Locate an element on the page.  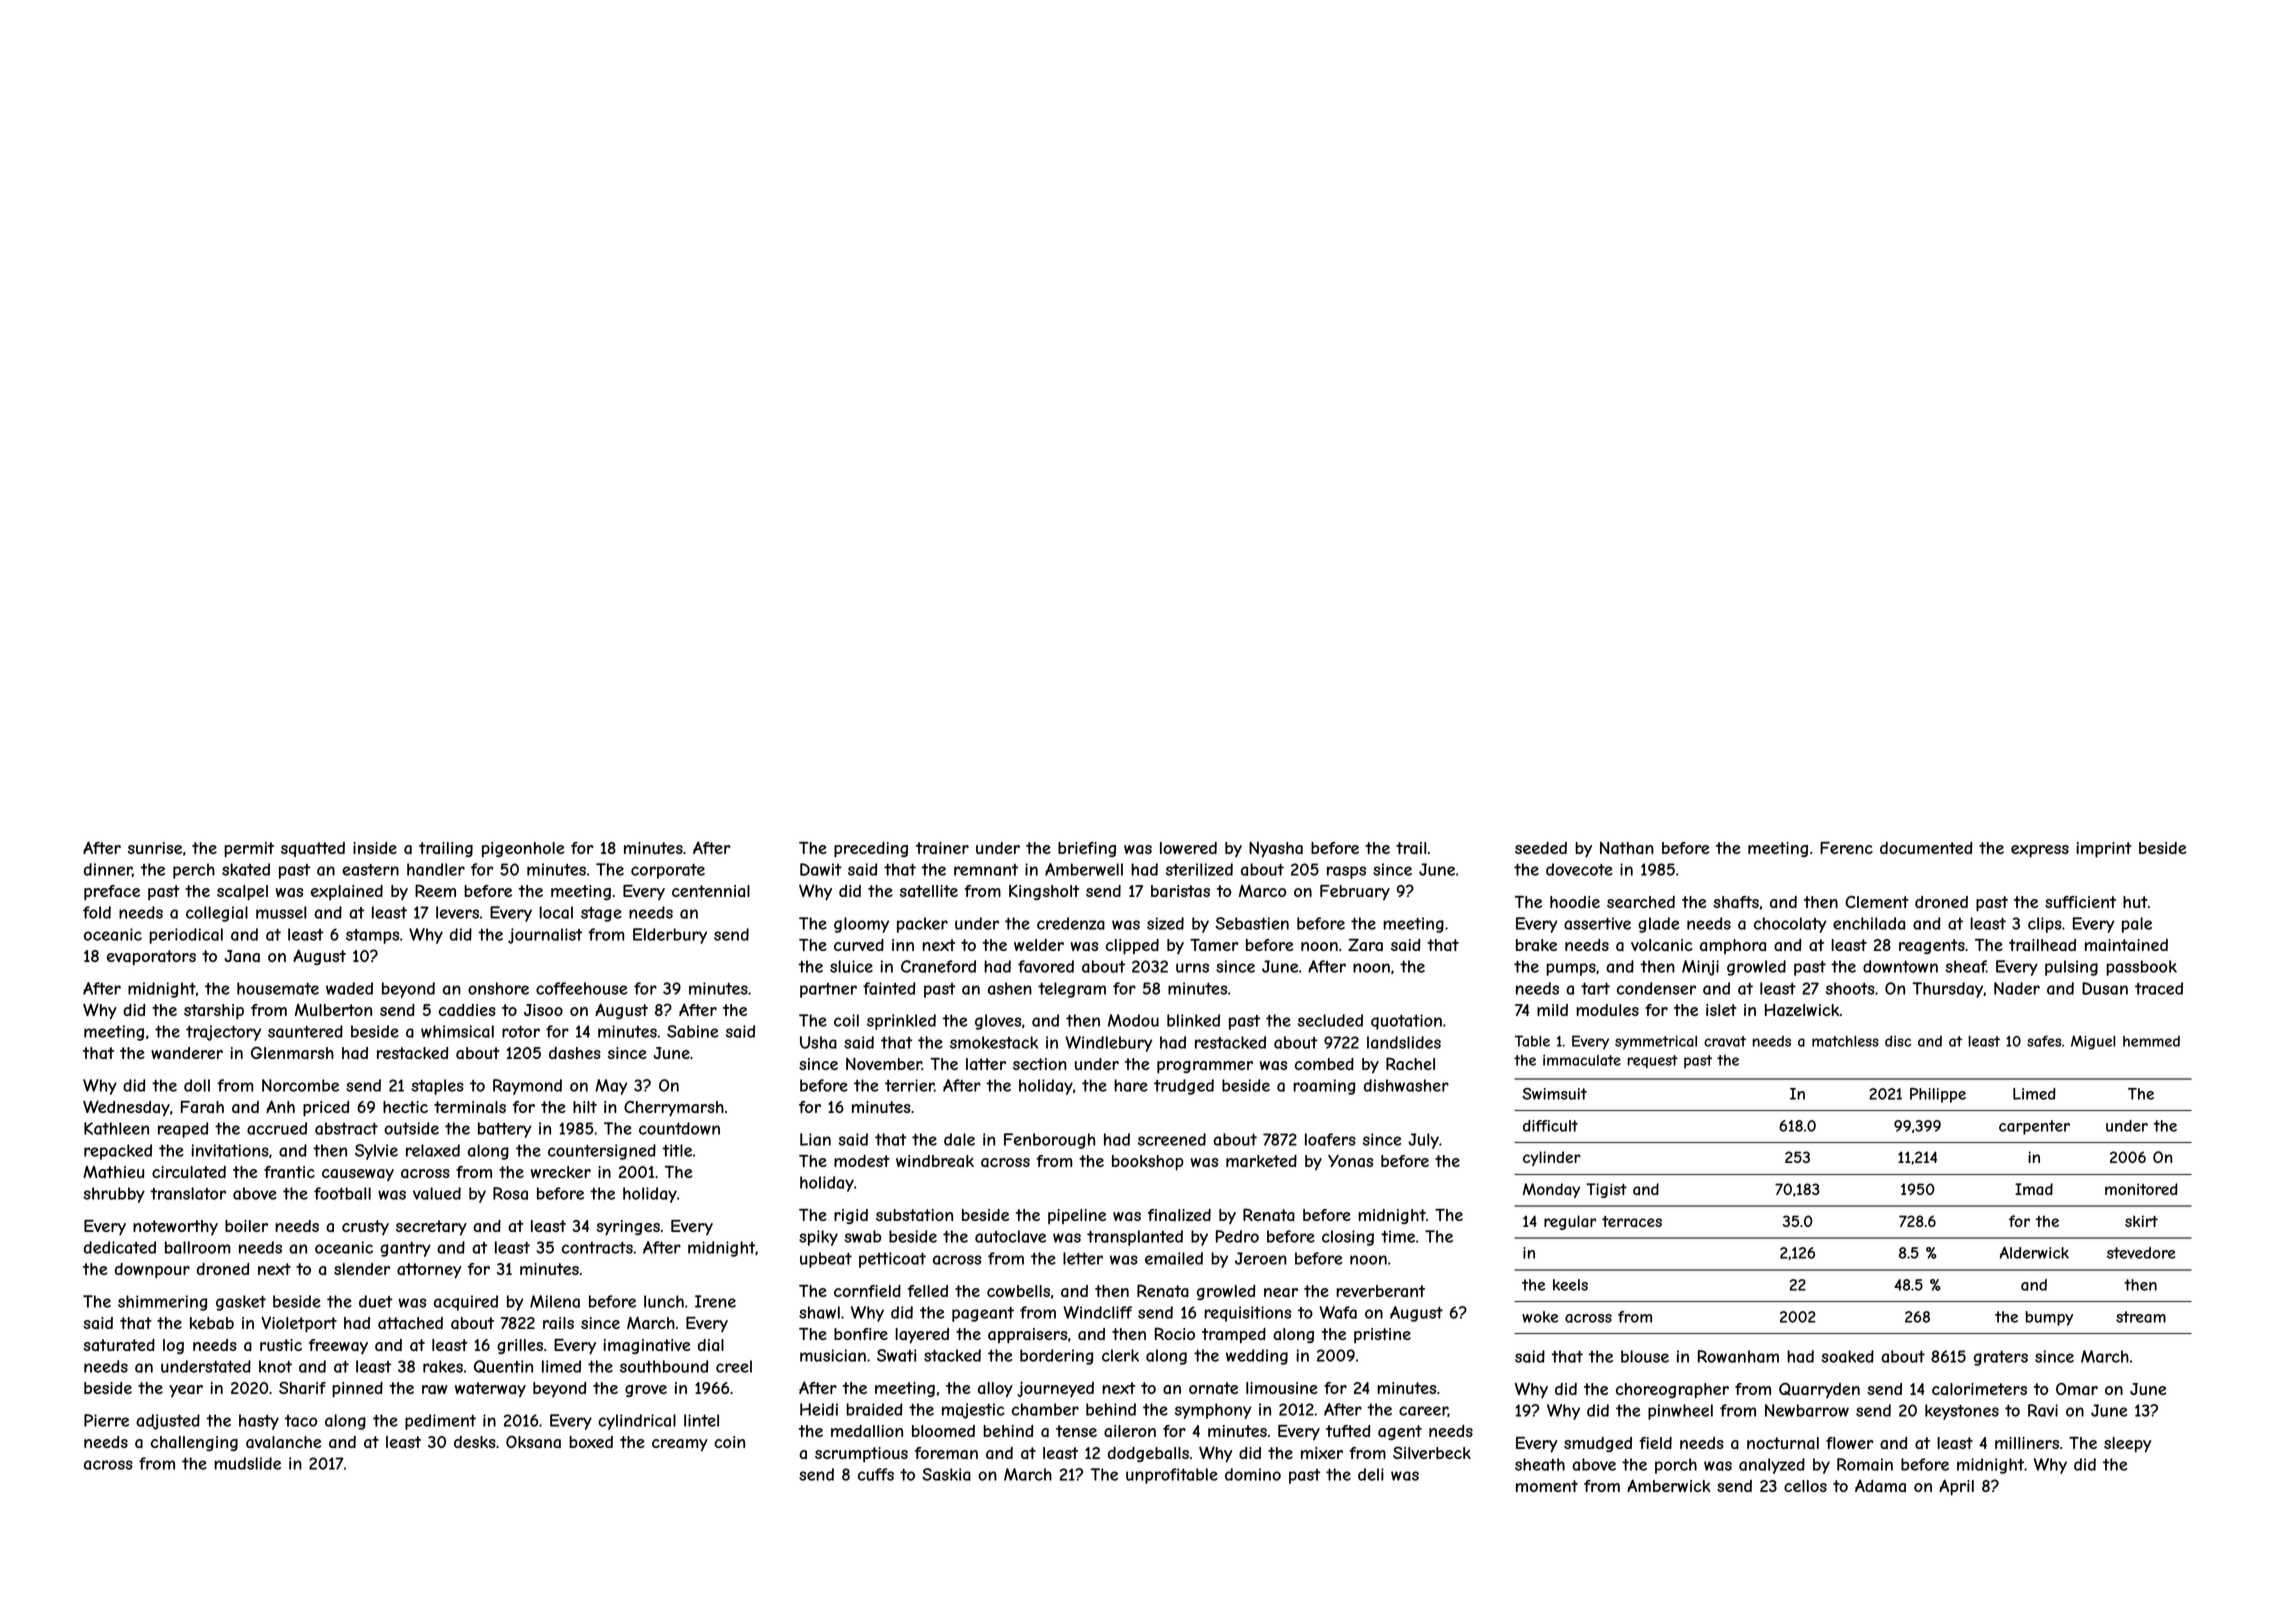
rasps is located at coordinates (1346, 872).
